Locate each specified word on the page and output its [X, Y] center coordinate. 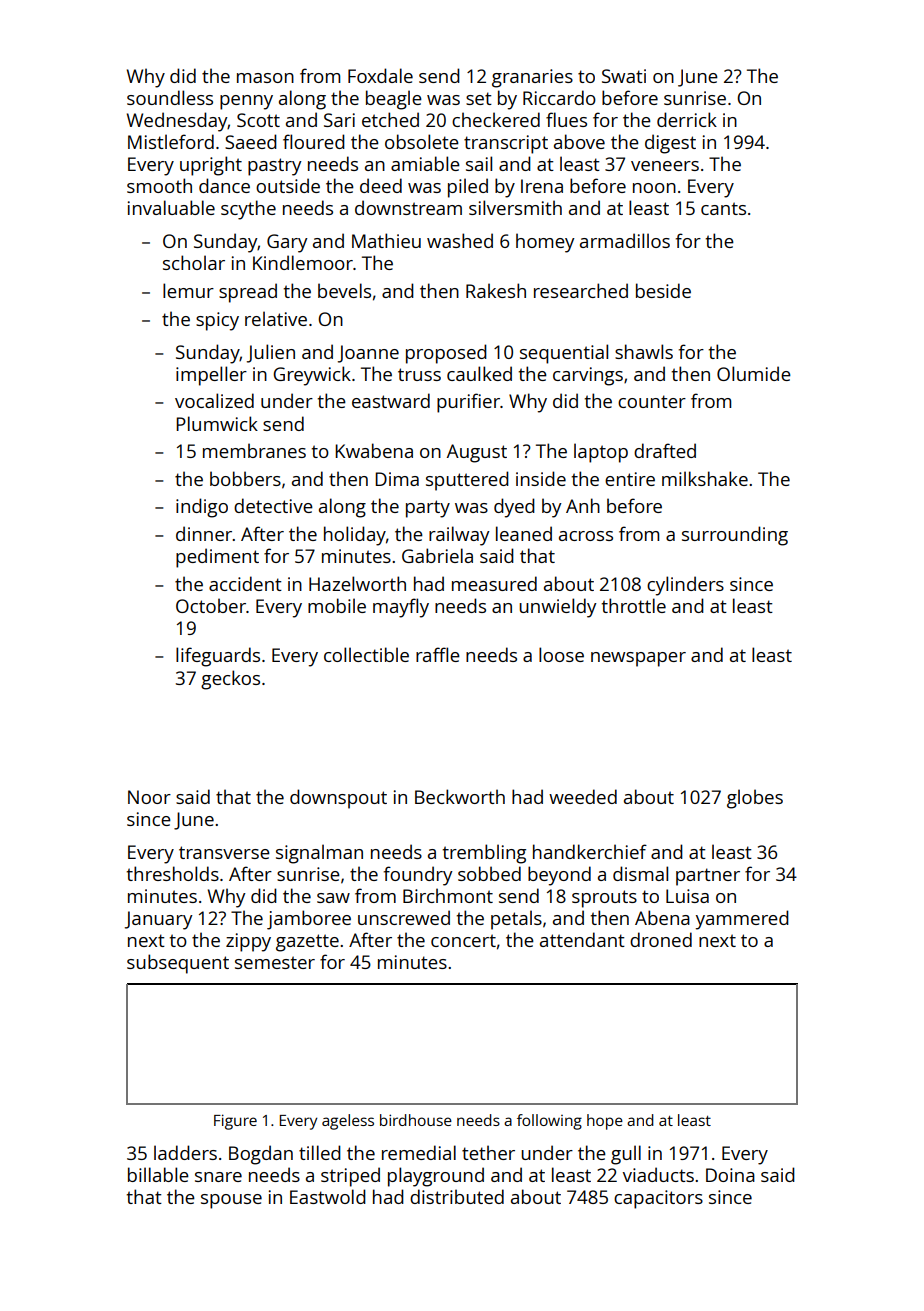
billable [158, 1174]
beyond [559, 876]
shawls [644, 351]
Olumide [754, 373]
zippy [248, 942]
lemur [188, 290]
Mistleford [171, 141]
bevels [344, 290]
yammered [742, 920]
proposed [446, 354]
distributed [457, 1196]
